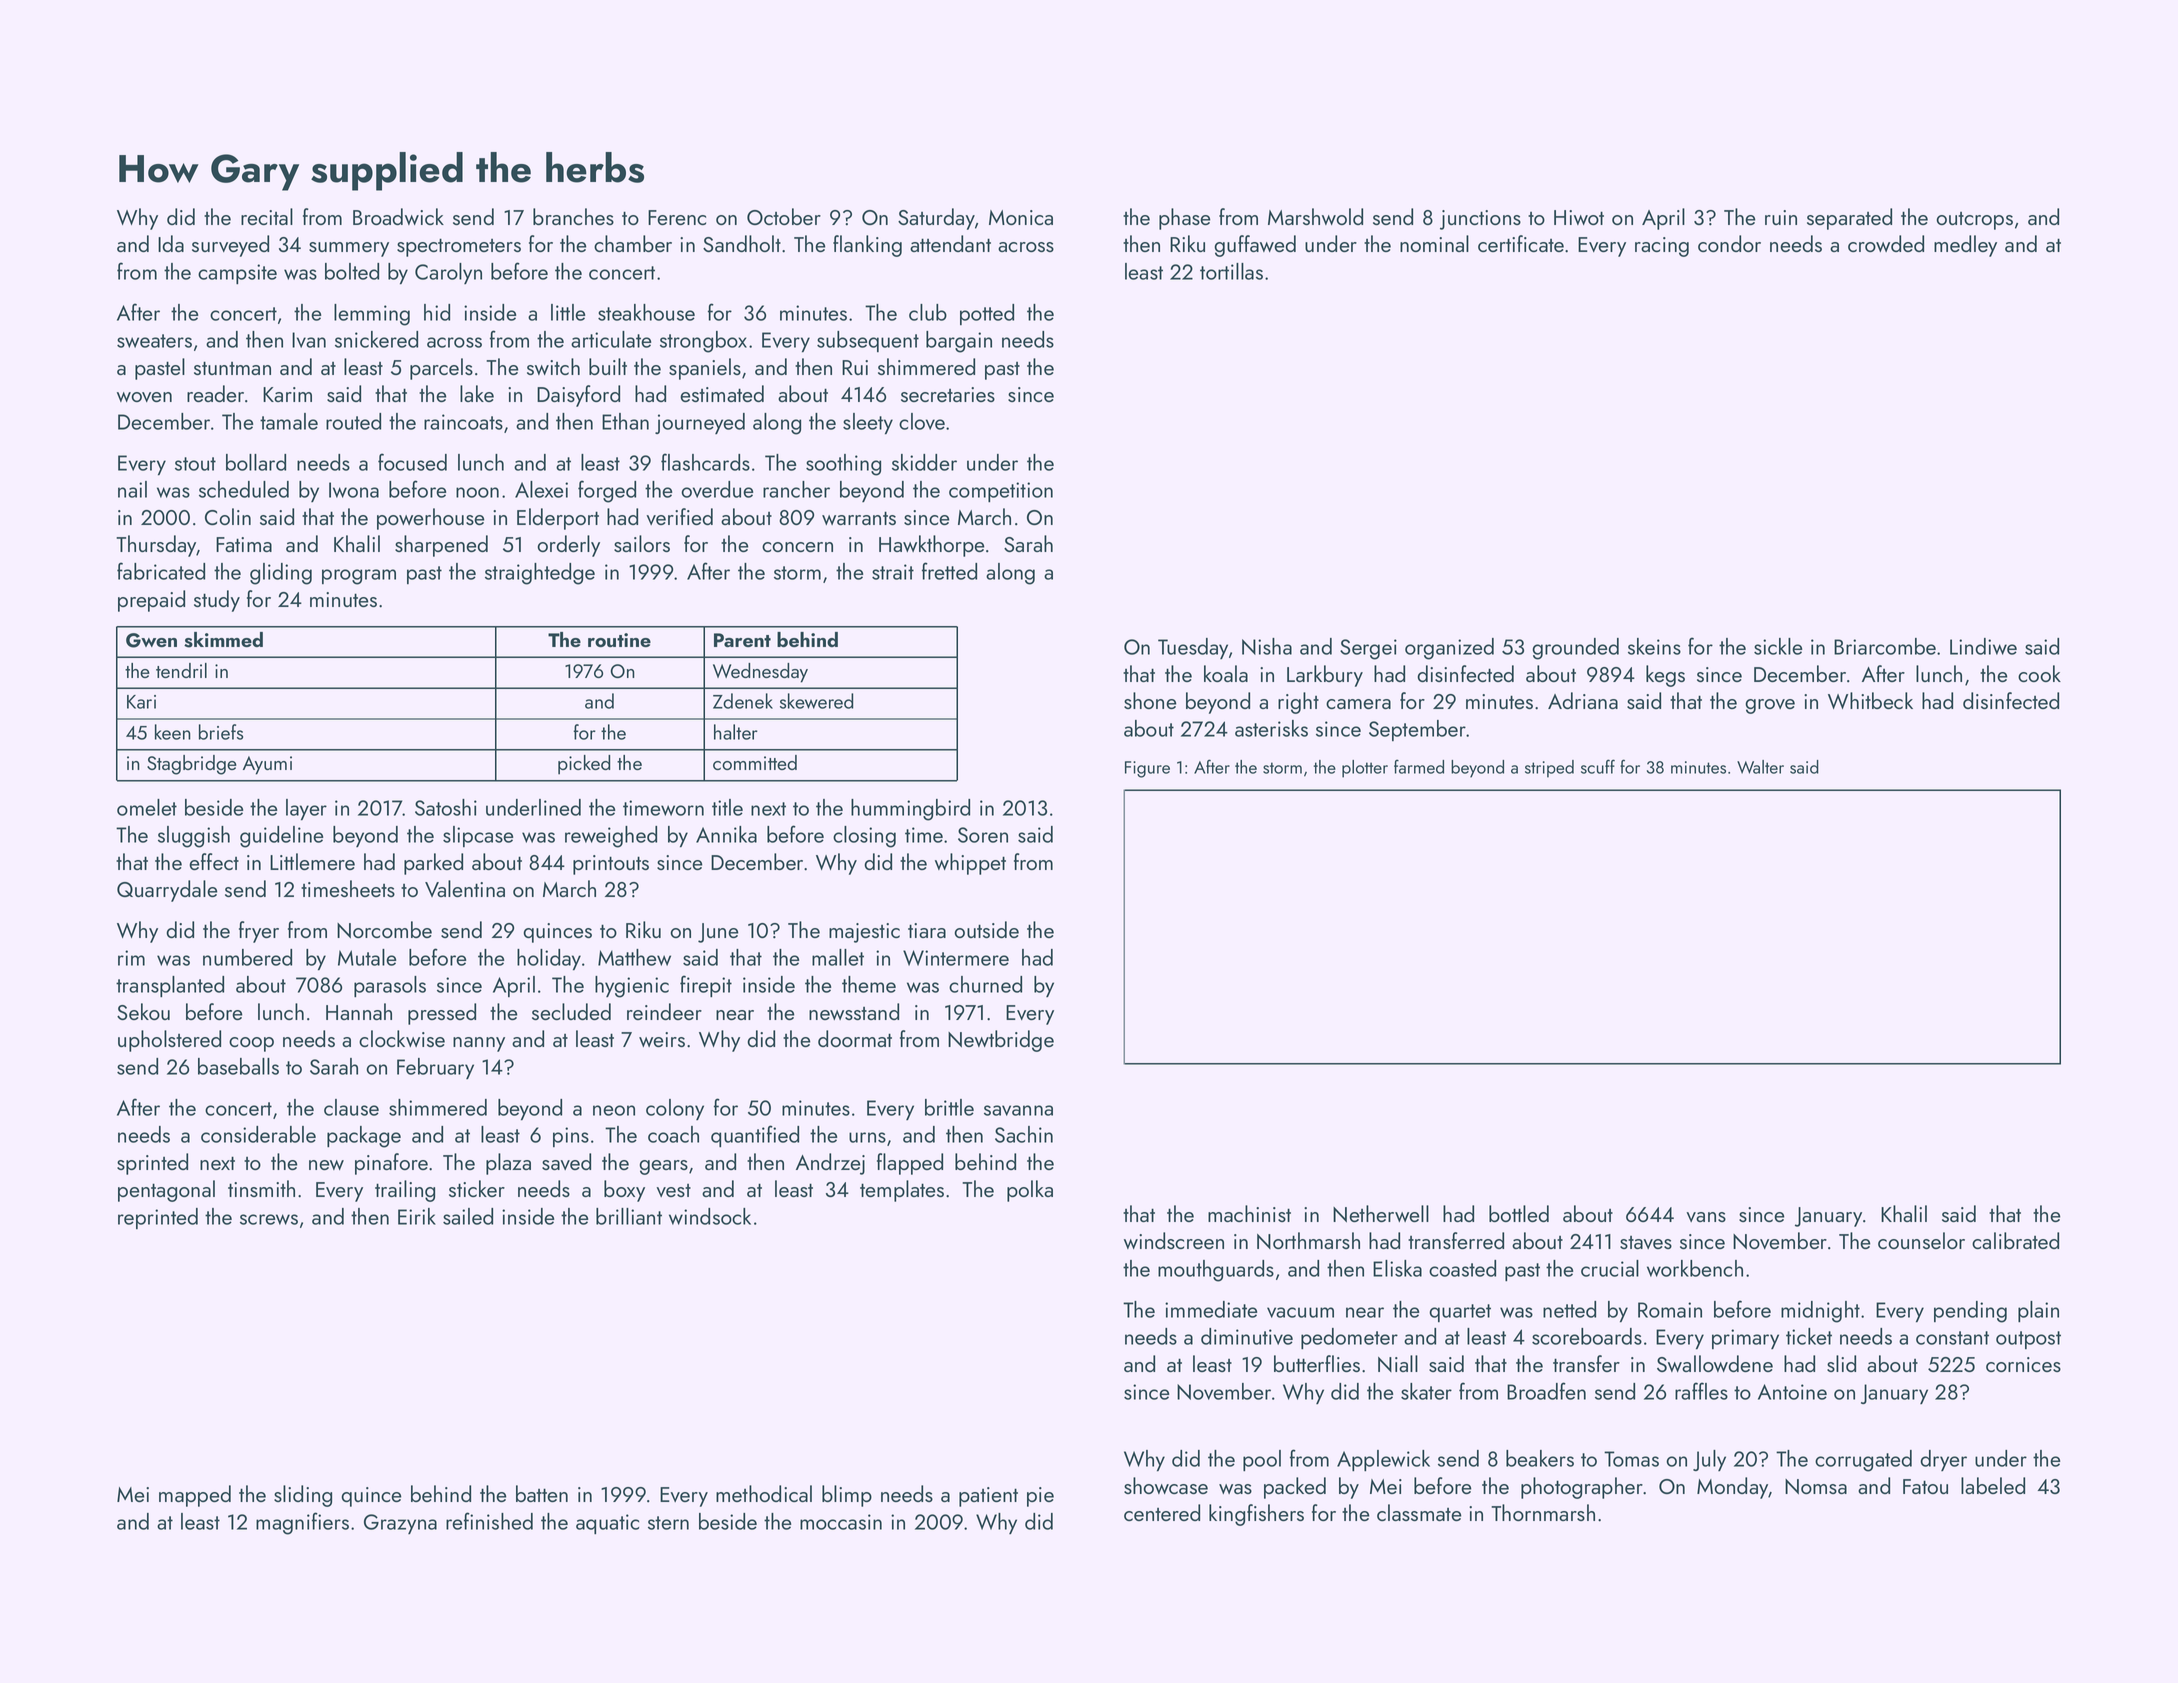 The image size is (2178, 1683). Describe the element at coordinates (1745, 1339) in the screenshot. I see `primary` at that location.
